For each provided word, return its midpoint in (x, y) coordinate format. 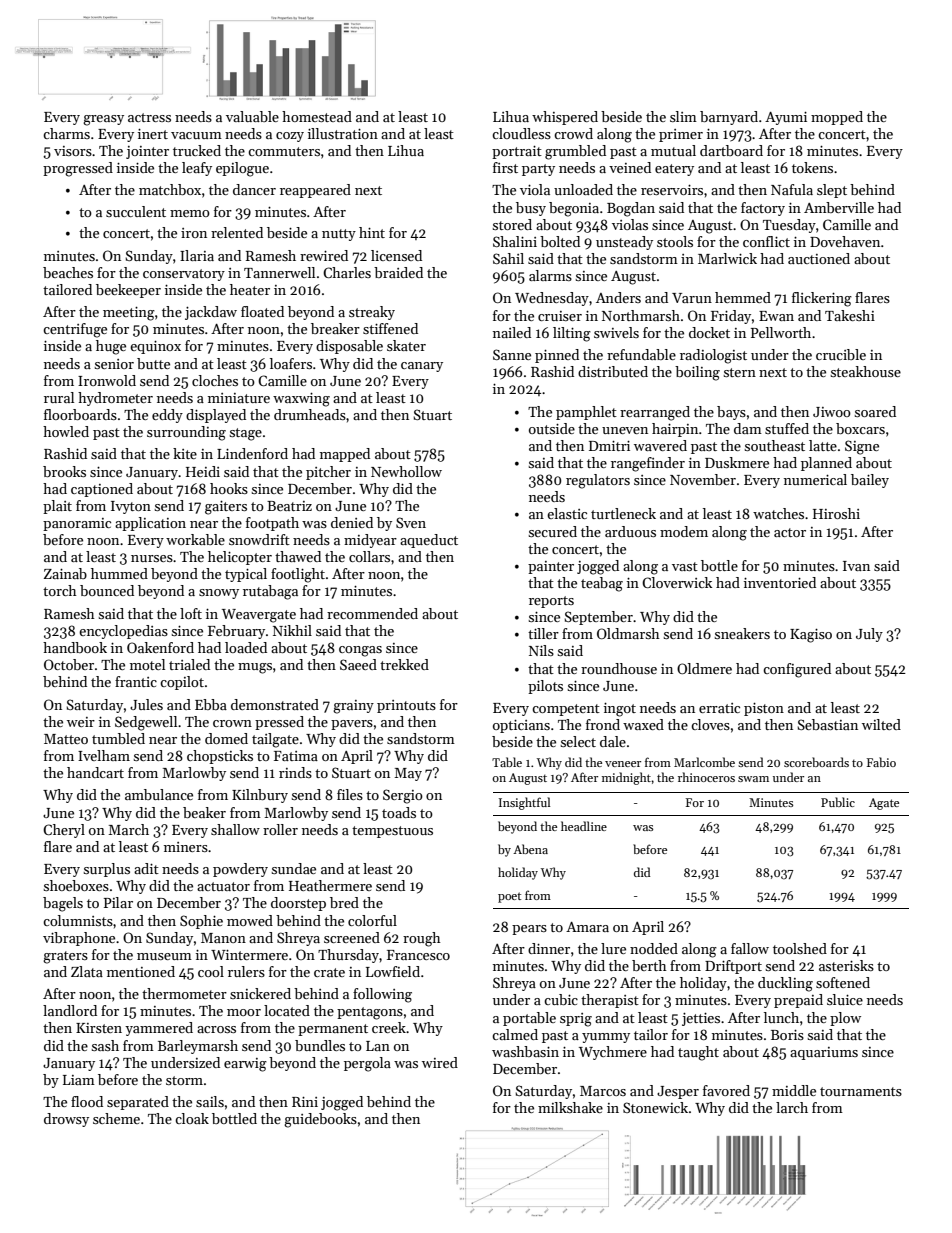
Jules (146, 704)
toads (399, 812)
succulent (136, 211)
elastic (567, 513)
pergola (367, 1064)
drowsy (66, 1120)
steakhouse (866, 371)
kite (185, 453)
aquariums (824, 1053)
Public (838, 802)
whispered (565, 118)
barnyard (729, 118)
